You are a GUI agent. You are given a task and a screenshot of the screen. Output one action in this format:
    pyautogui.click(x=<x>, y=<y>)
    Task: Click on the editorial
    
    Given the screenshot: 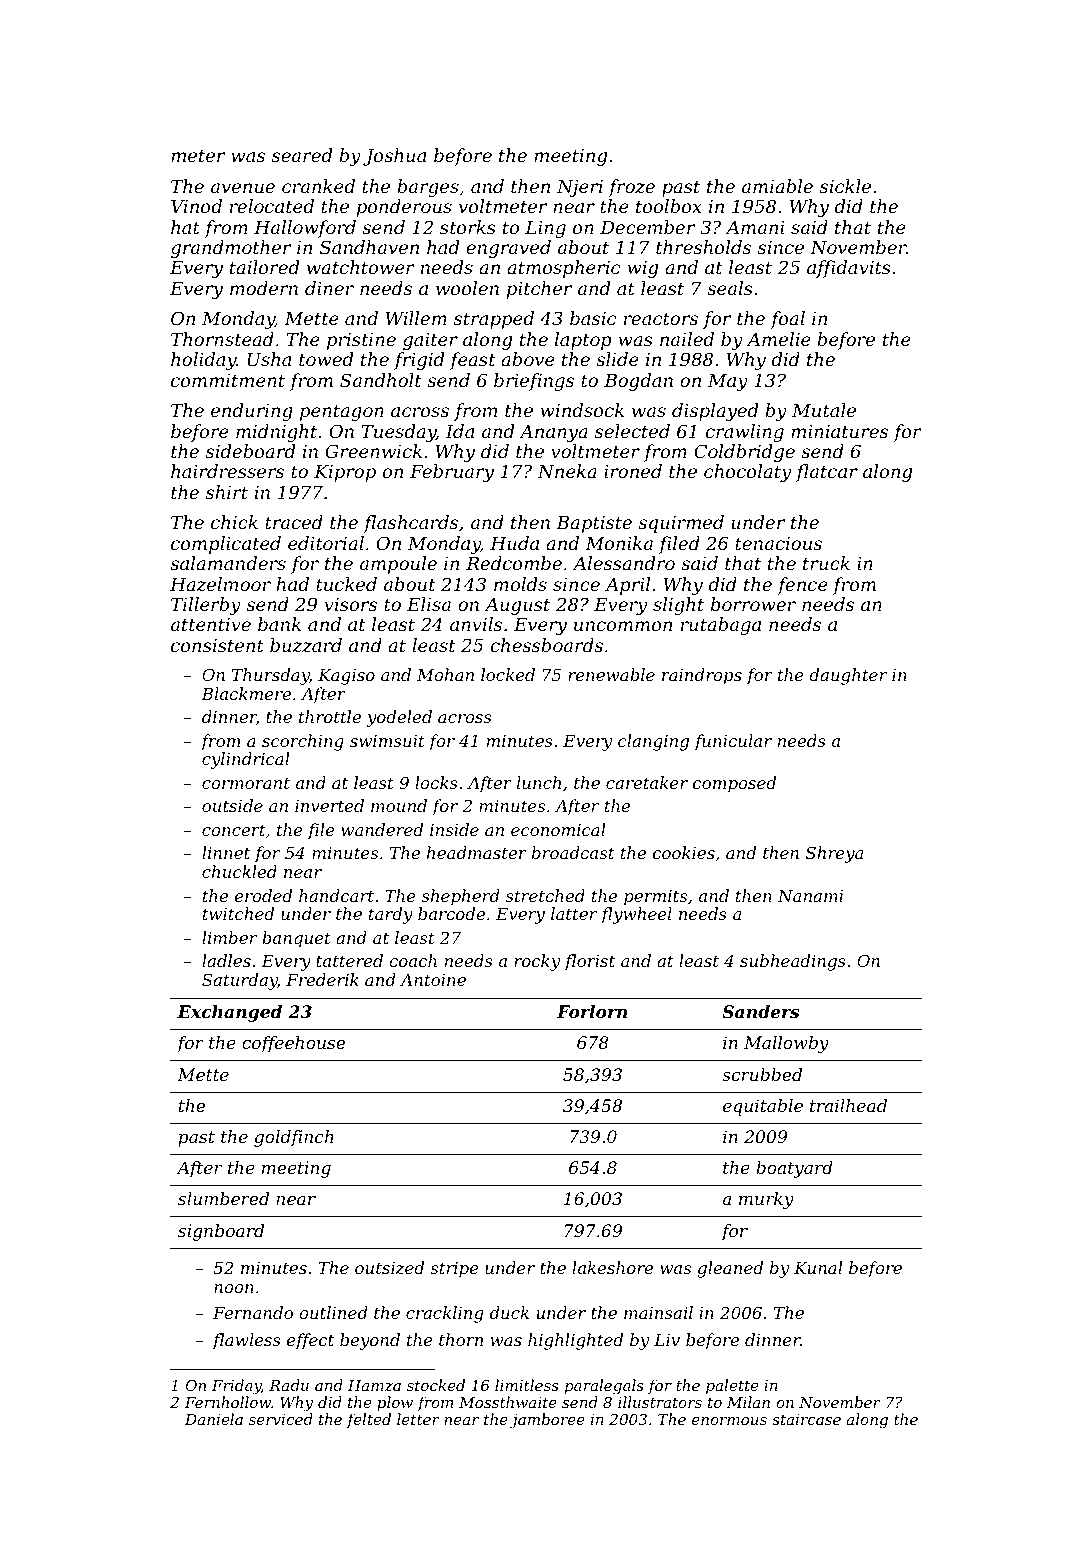 What is the action you would take?
    pyautogui.click(x=326, y=543)
